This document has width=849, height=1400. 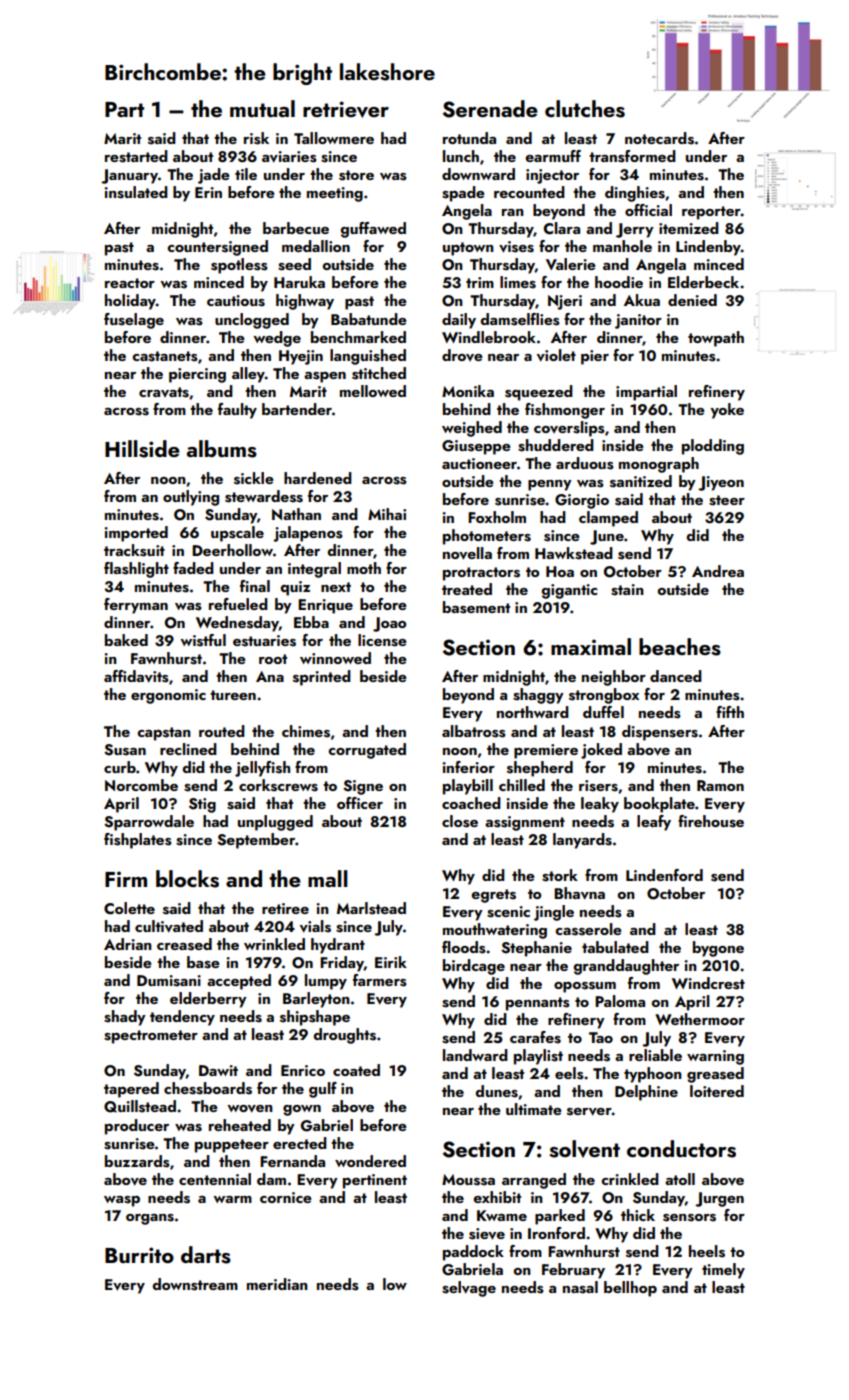 I want to click on albatross, so click(x=474, y=731).
